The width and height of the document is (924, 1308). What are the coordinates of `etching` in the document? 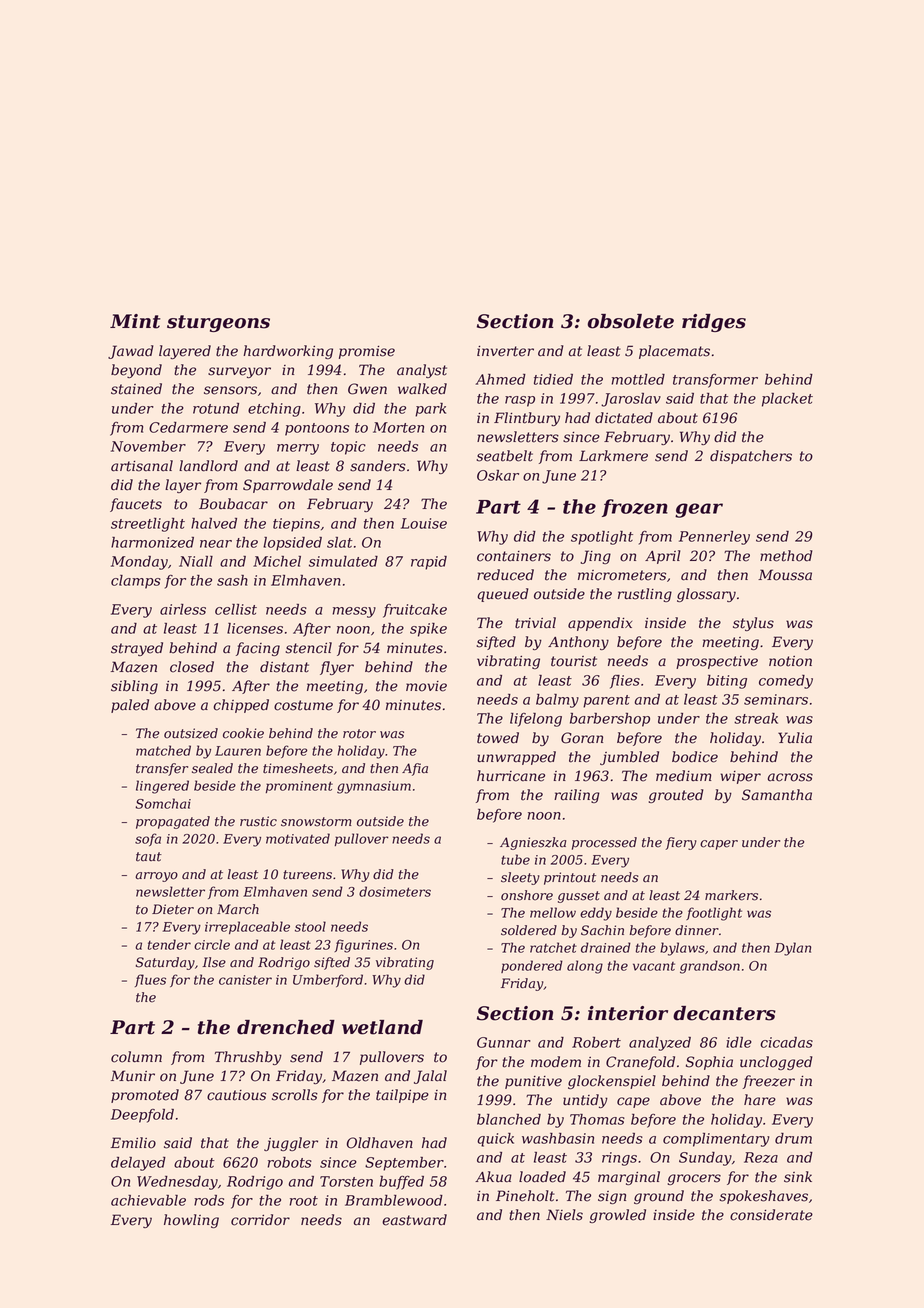 It's located at (274, 410).
